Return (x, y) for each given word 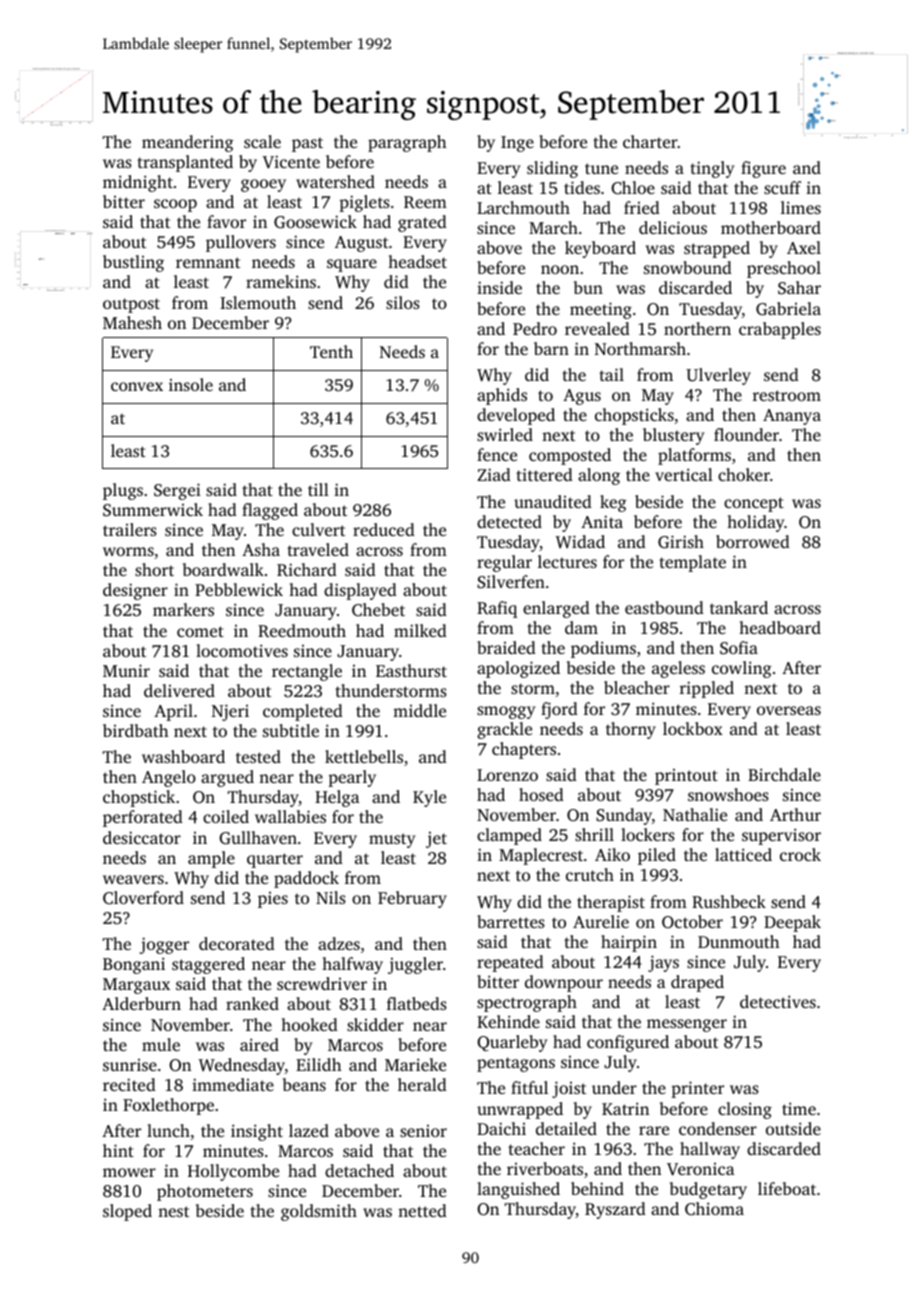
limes (801, 207)
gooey (263, 185)
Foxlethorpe (168, 1106)
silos (403, 302)
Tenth (331, 351)
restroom (787, 395)
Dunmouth (739, 941)
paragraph (407, 143)
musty (392, 840)
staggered (208, 965)
